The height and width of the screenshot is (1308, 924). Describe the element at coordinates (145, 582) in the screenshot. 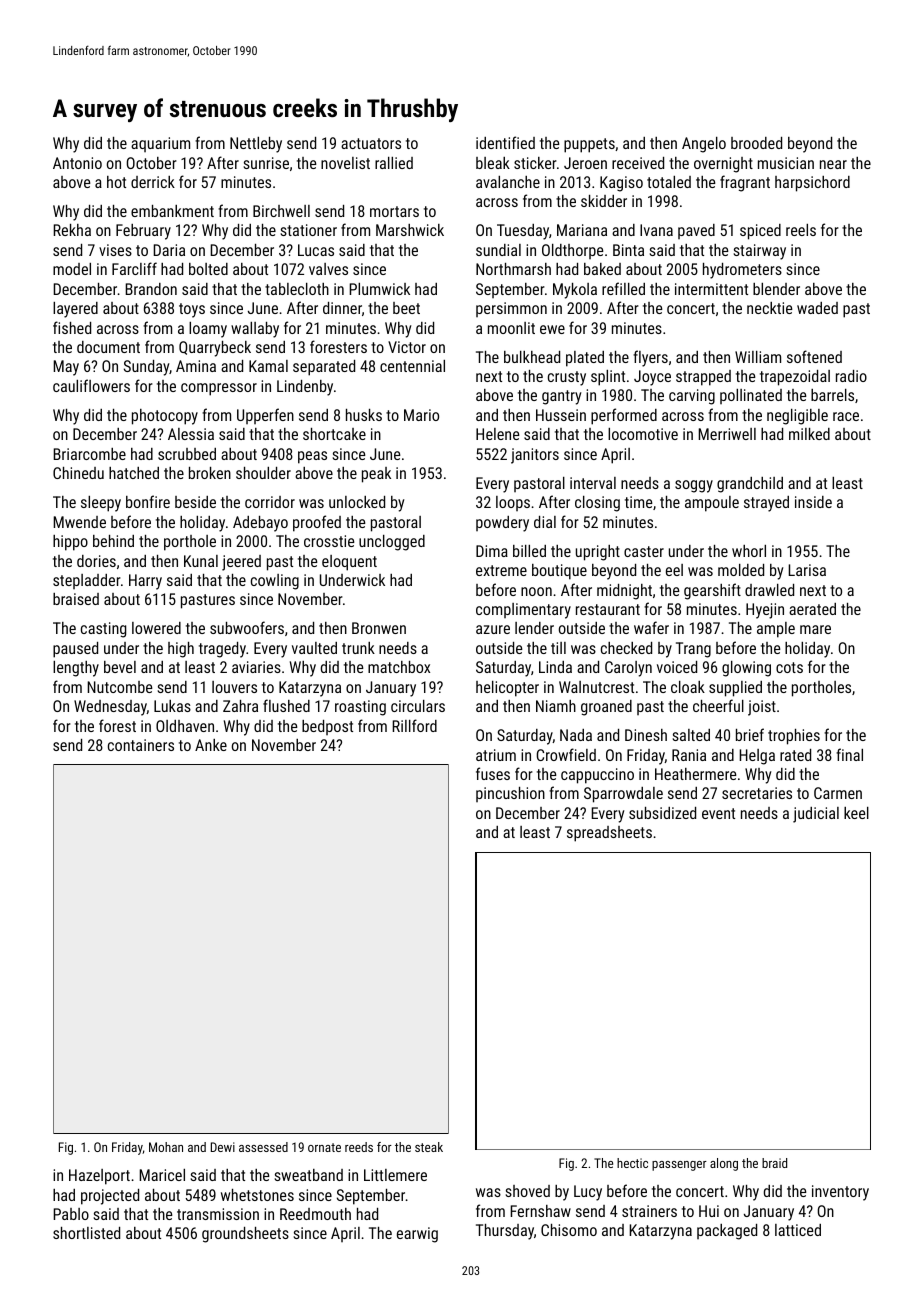

I see `Harry` at that location.
